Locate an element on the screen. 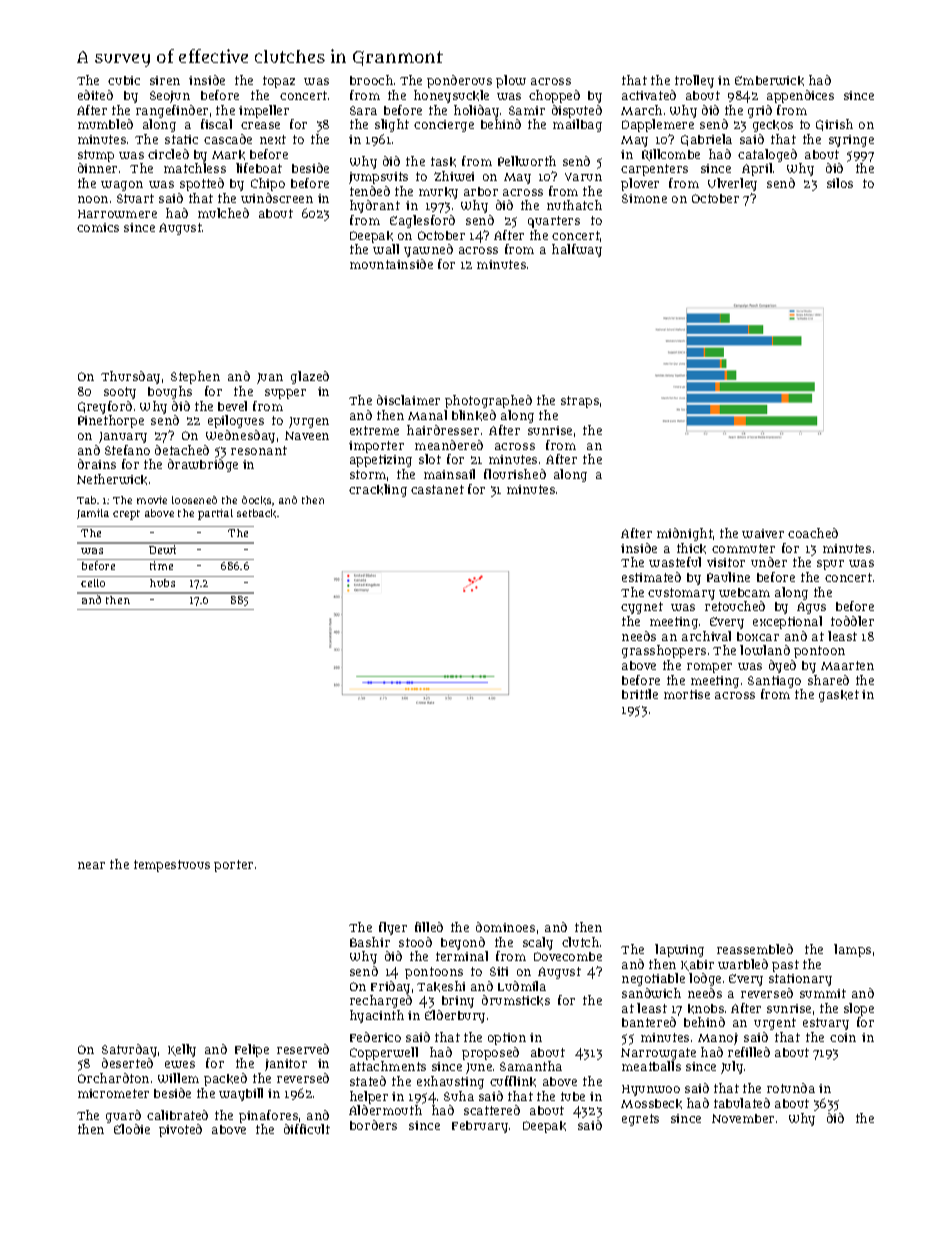 This screenshot has width=952, height=1233. Elodie is located at coordinates (132, 1129).
